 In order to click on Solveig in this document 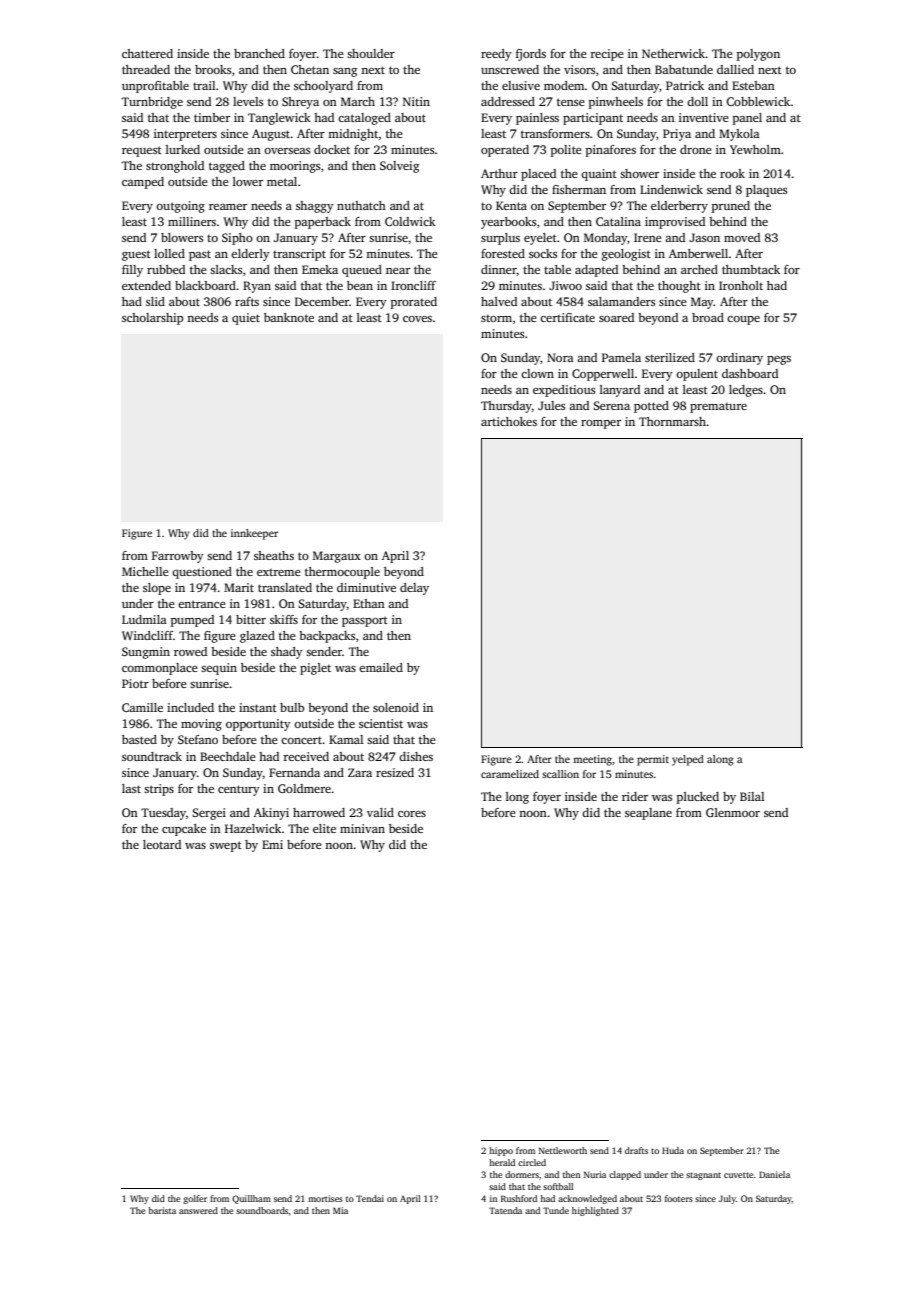, I will do `click(399, 167)`.
